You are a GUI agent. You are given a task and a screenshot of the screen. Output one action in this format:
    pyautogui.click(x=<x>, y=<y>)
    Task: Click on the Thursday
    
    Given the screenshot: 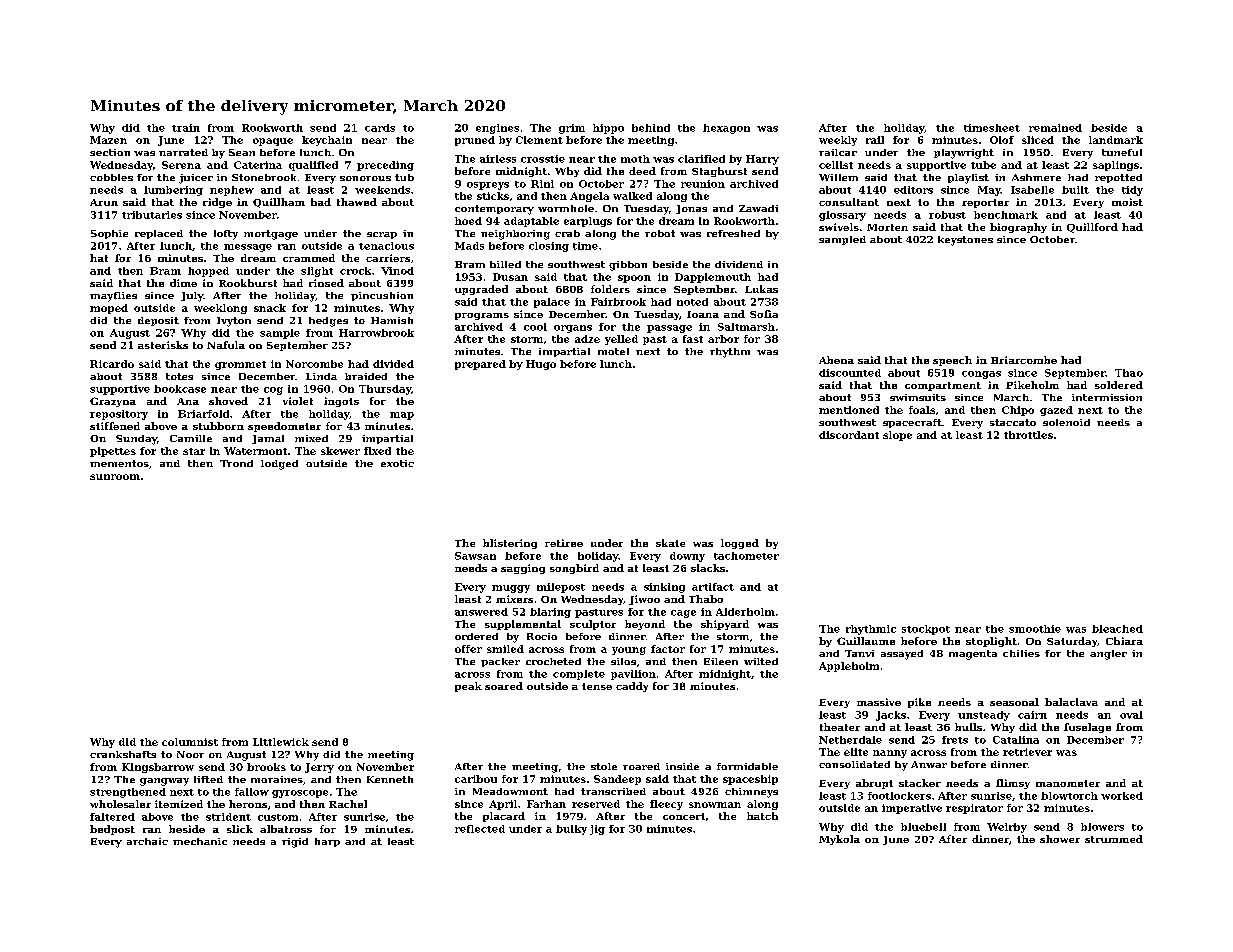 What is the action you would take?
    pyautogui.click(x=385, y=390)
